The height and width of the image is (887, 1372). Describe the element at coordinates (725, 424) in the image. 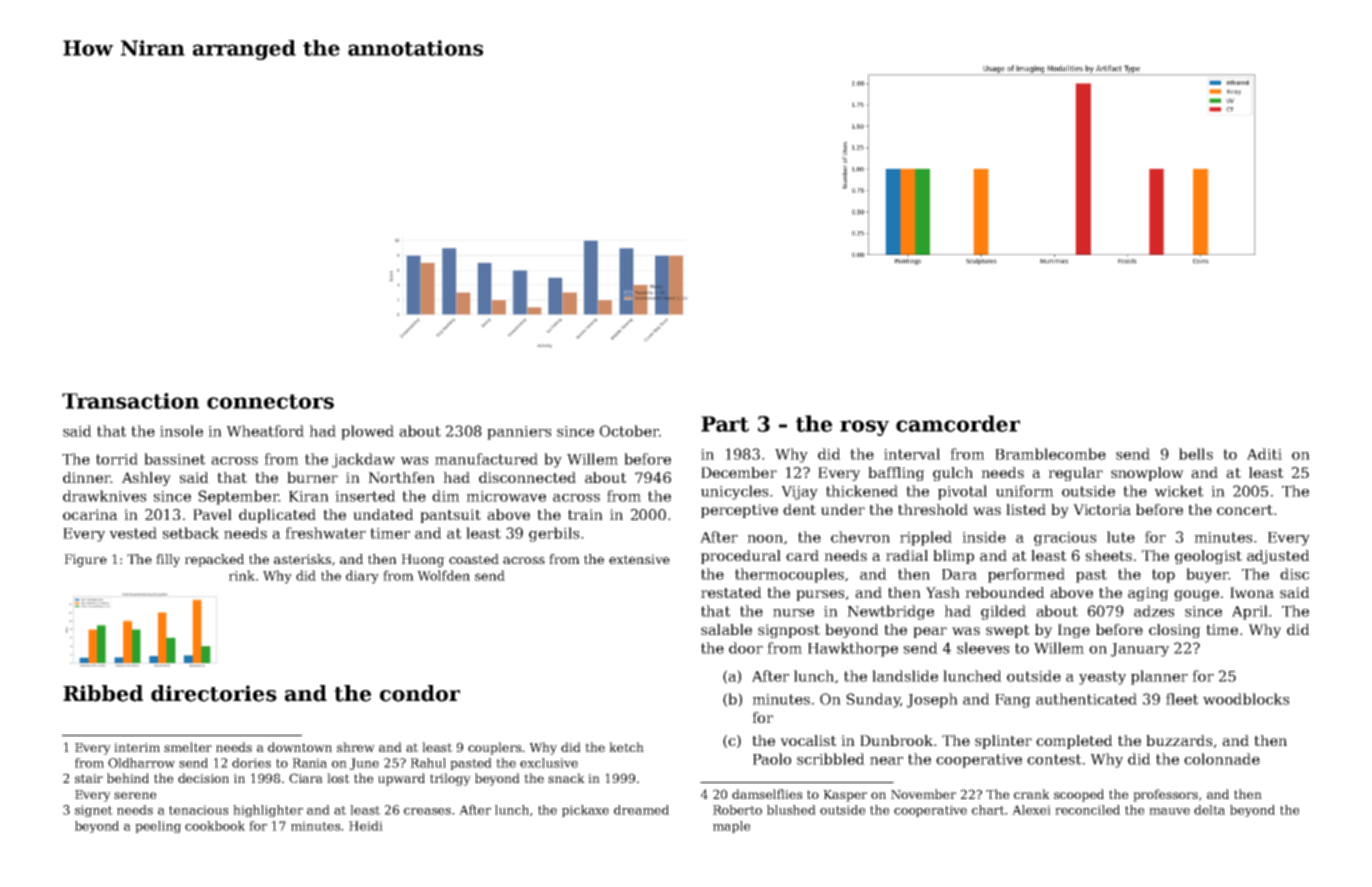

I see `Part` at that location.
